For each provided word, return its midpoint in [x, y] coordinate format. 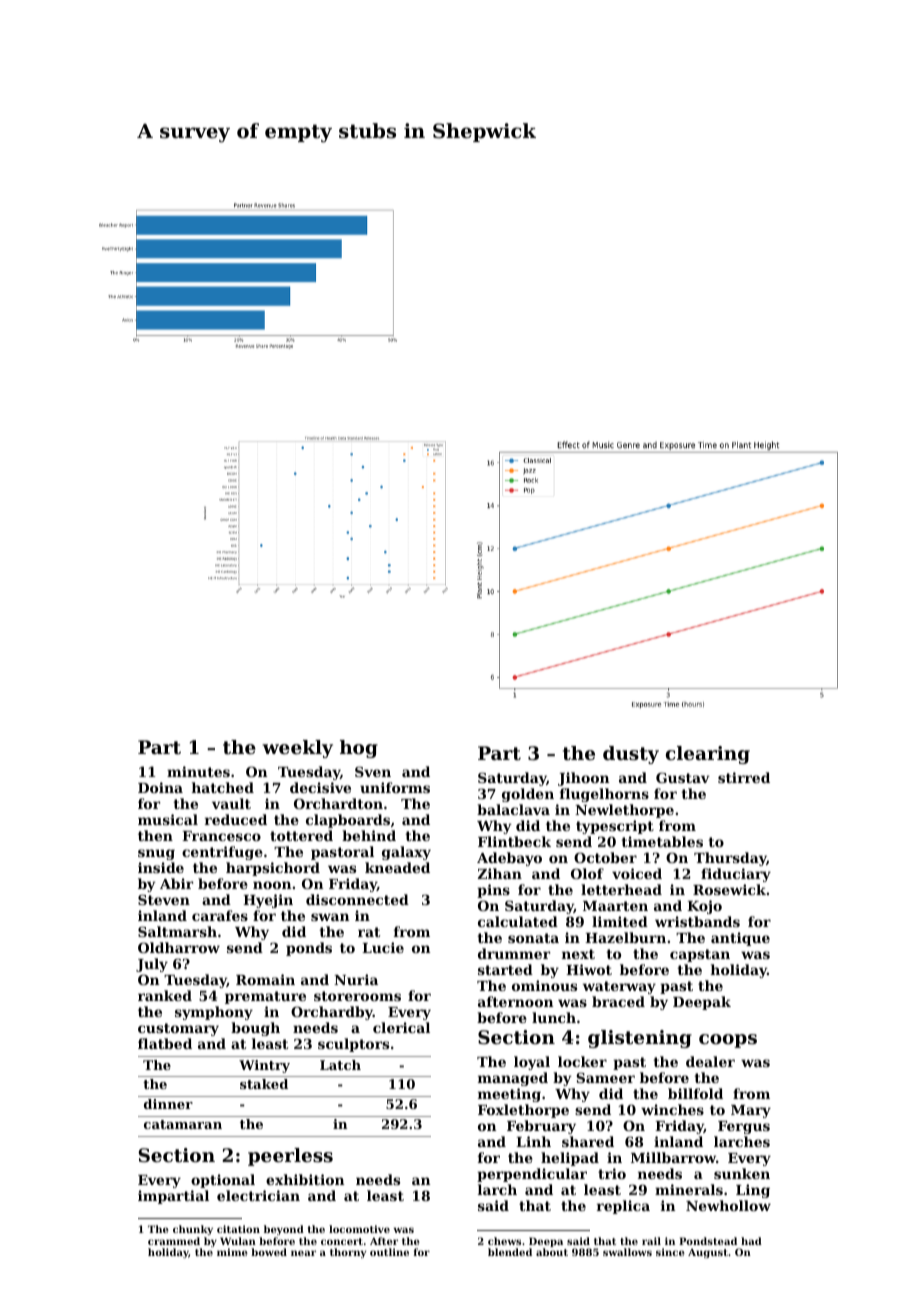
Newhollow [728, 1205]
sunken [742, 1173]
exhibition [305, 1179]
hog [359, 749]
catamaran [183, 1124]
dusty [631, 755]
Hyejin [268, 901]
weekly [297, 749]
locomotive [359, 1229]
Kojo [704, 907]
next [578, 954]
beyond [284, 1230]
